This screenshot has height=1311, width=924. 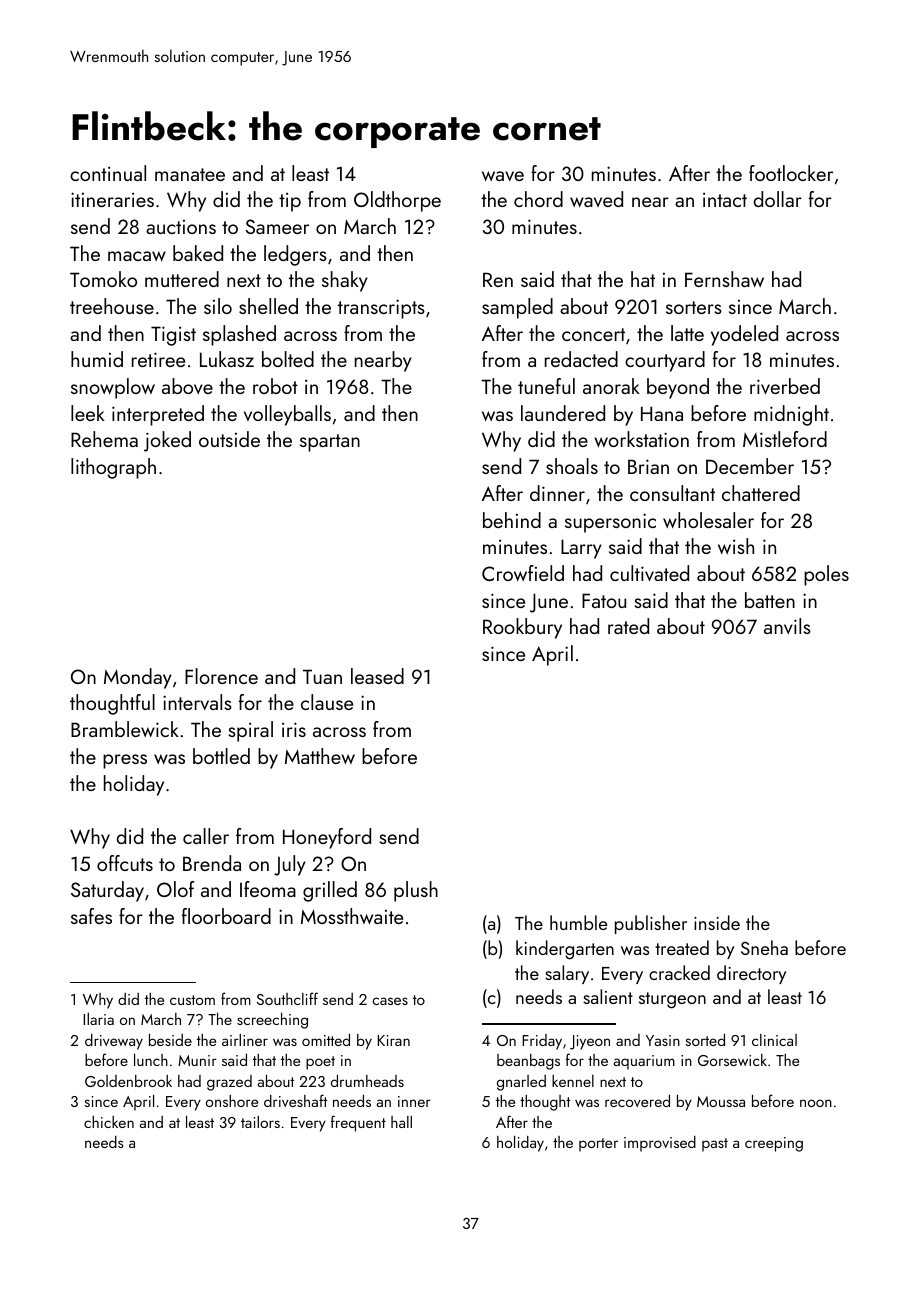 What do you see at coordinates (651, 924) in the screenshot?
I see `publisher` at bounding box center [651, 924].
